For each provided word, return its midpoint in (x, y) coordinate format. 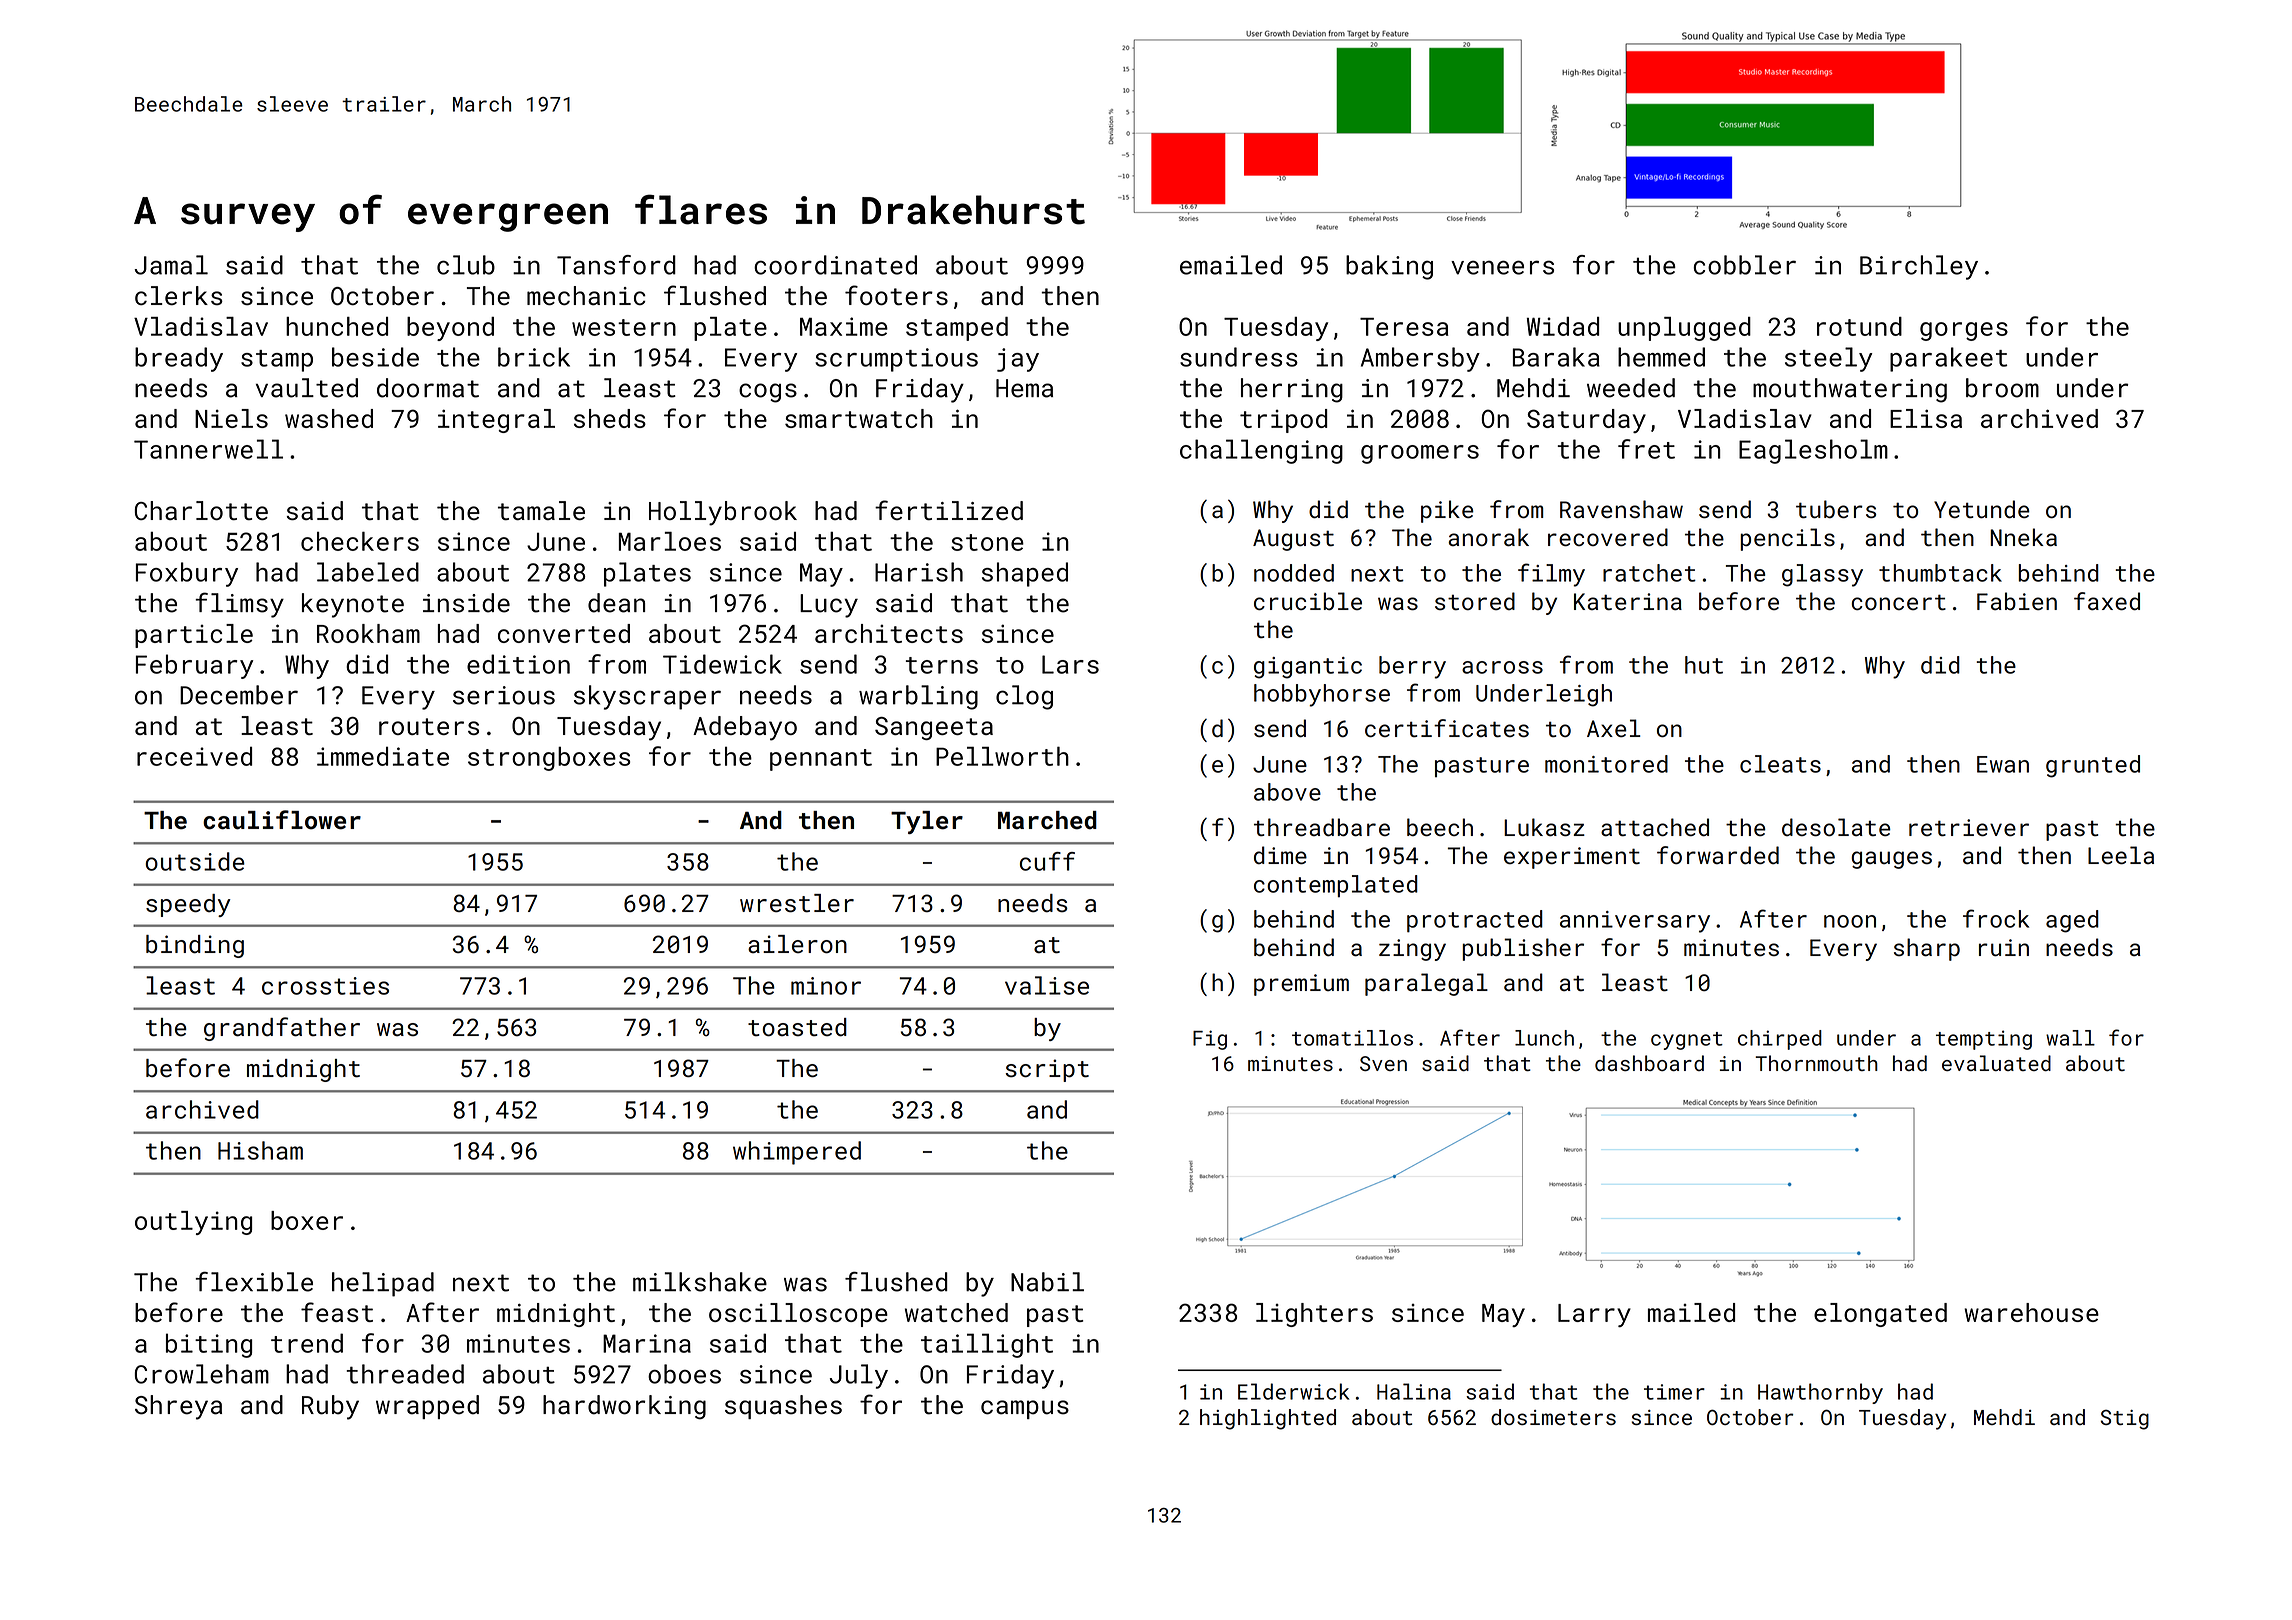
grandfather (282, 1029)
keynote (353, 605)
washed (329, 418)
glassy (1822, 575)
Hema (1024, 388)
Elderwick (1293, 1391)
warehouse (2031, 1312)
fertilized (949, 510)
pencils (1787, 539)
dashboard (1649, 1063)
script (1047, 1070)
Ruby (330, 1407)
